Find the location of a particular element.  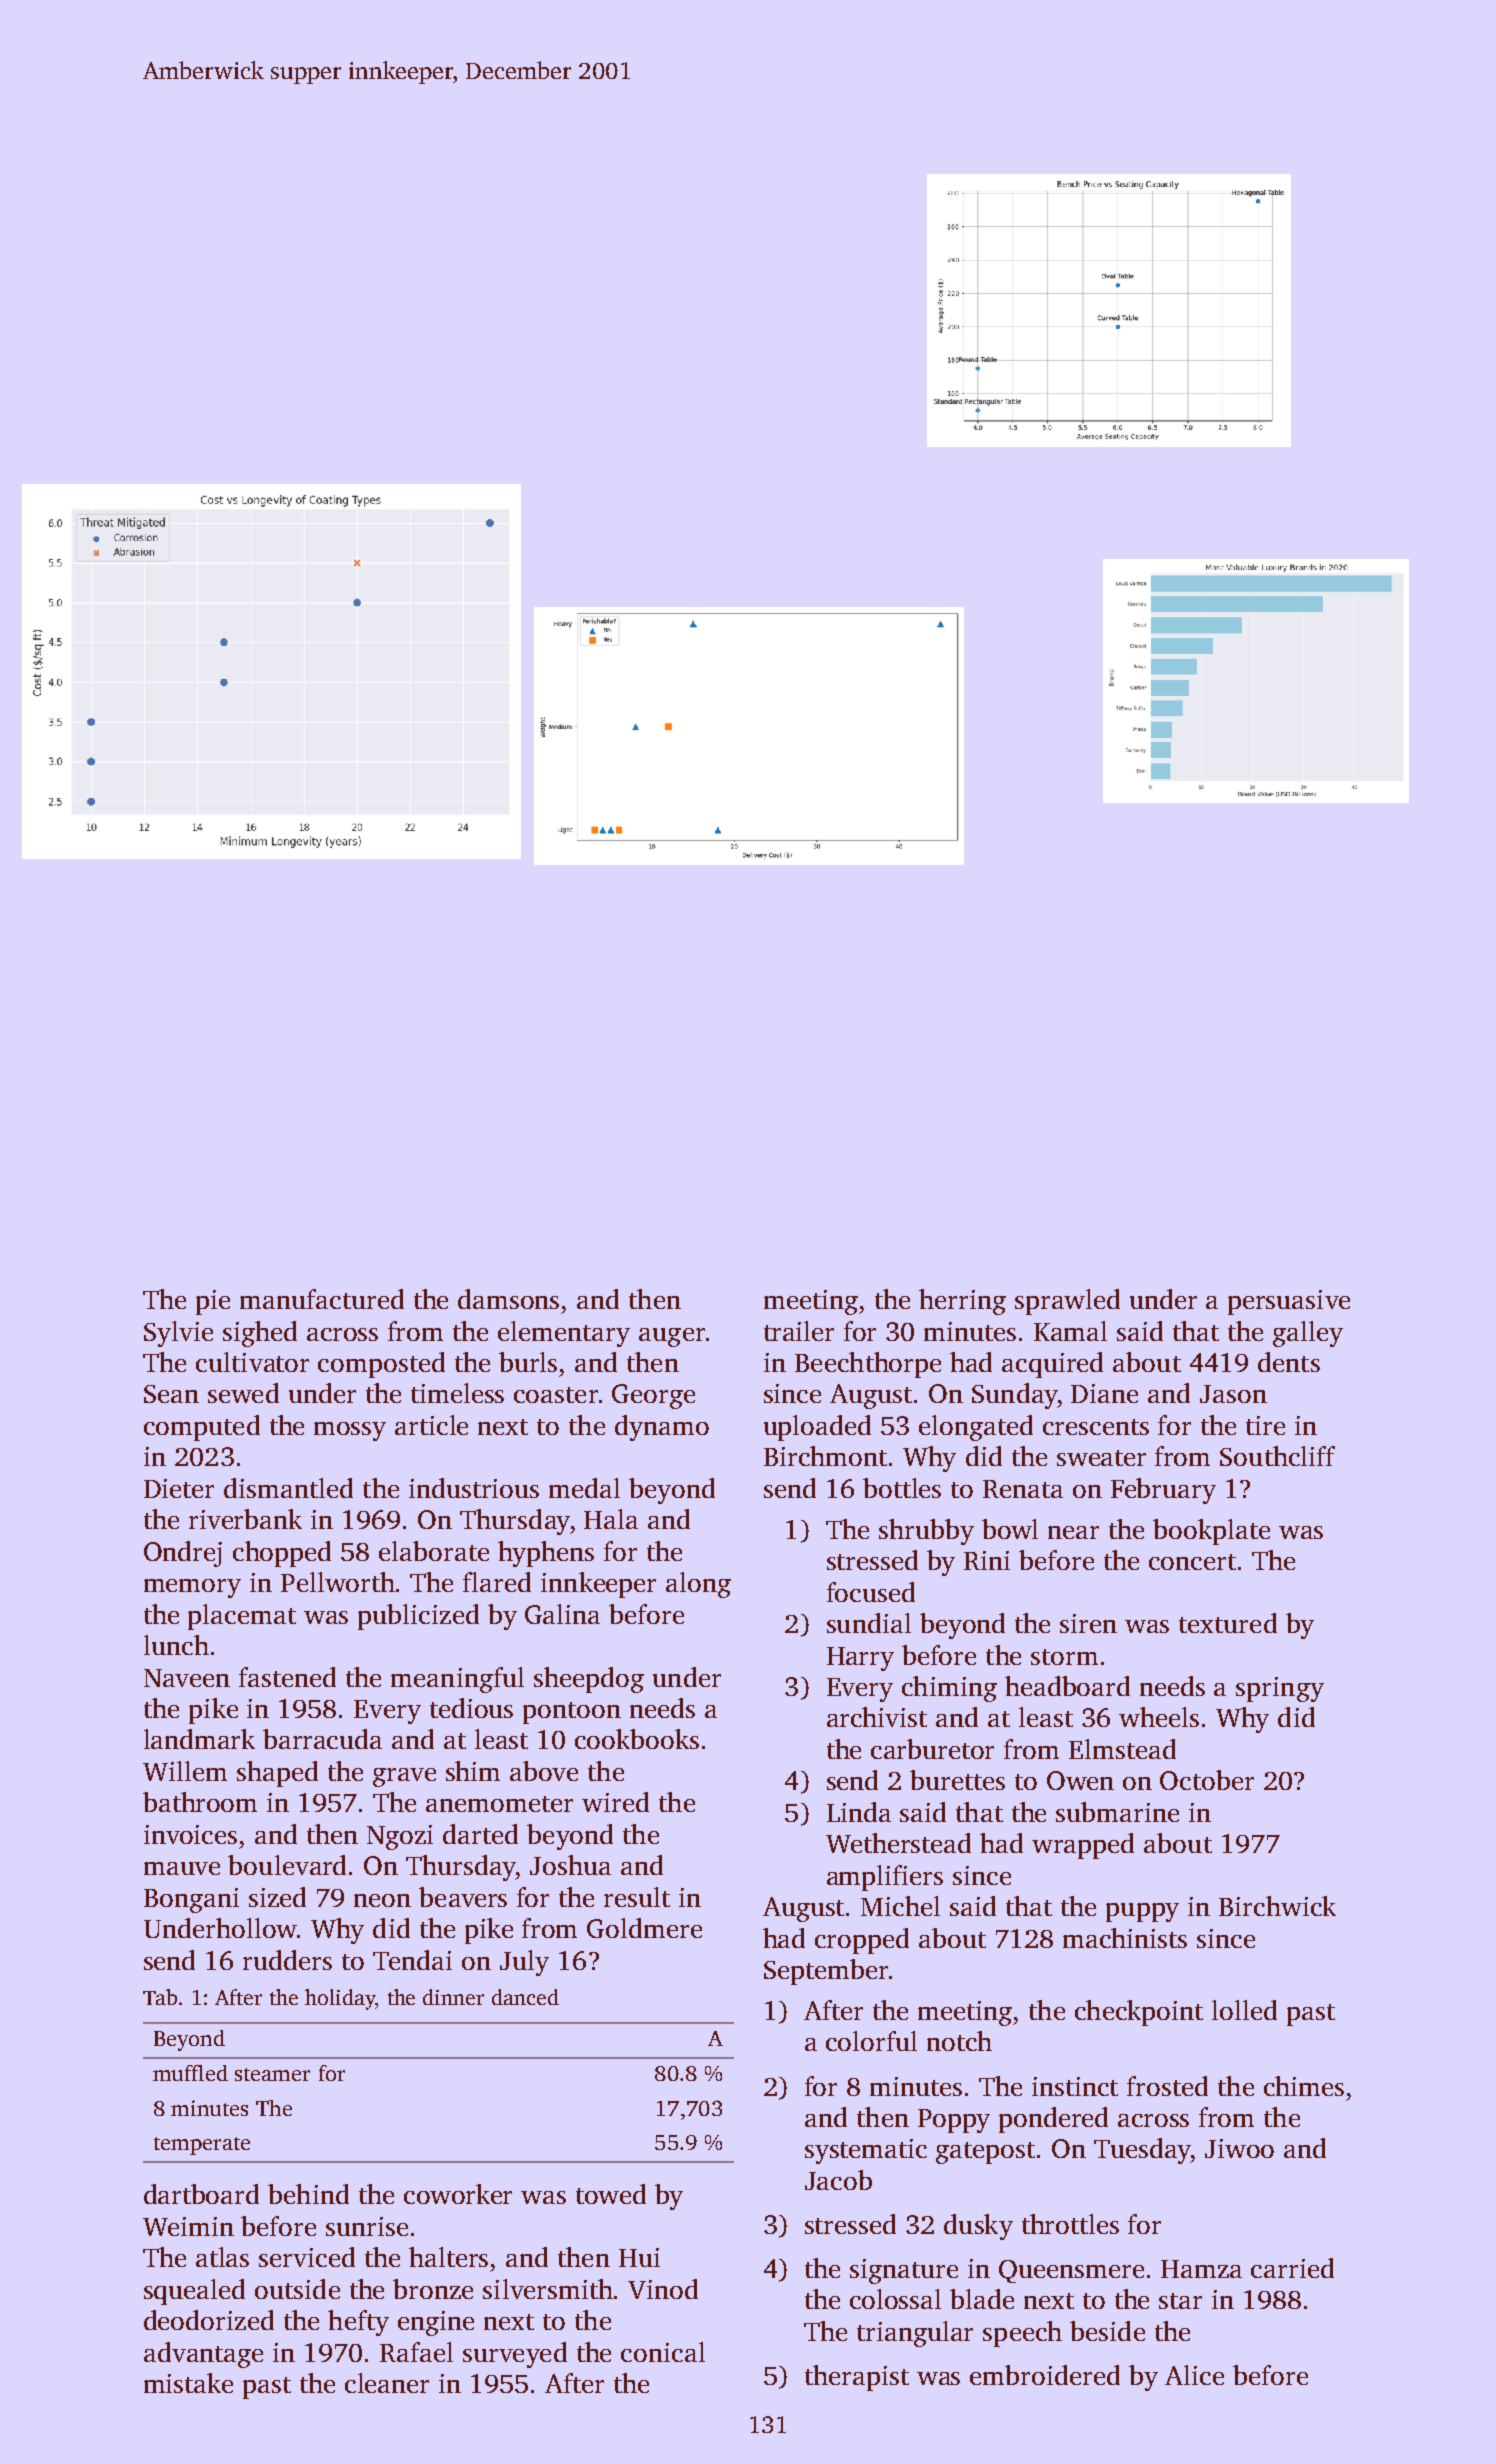

Birchwick is located at coordinates (1277, 1906).
